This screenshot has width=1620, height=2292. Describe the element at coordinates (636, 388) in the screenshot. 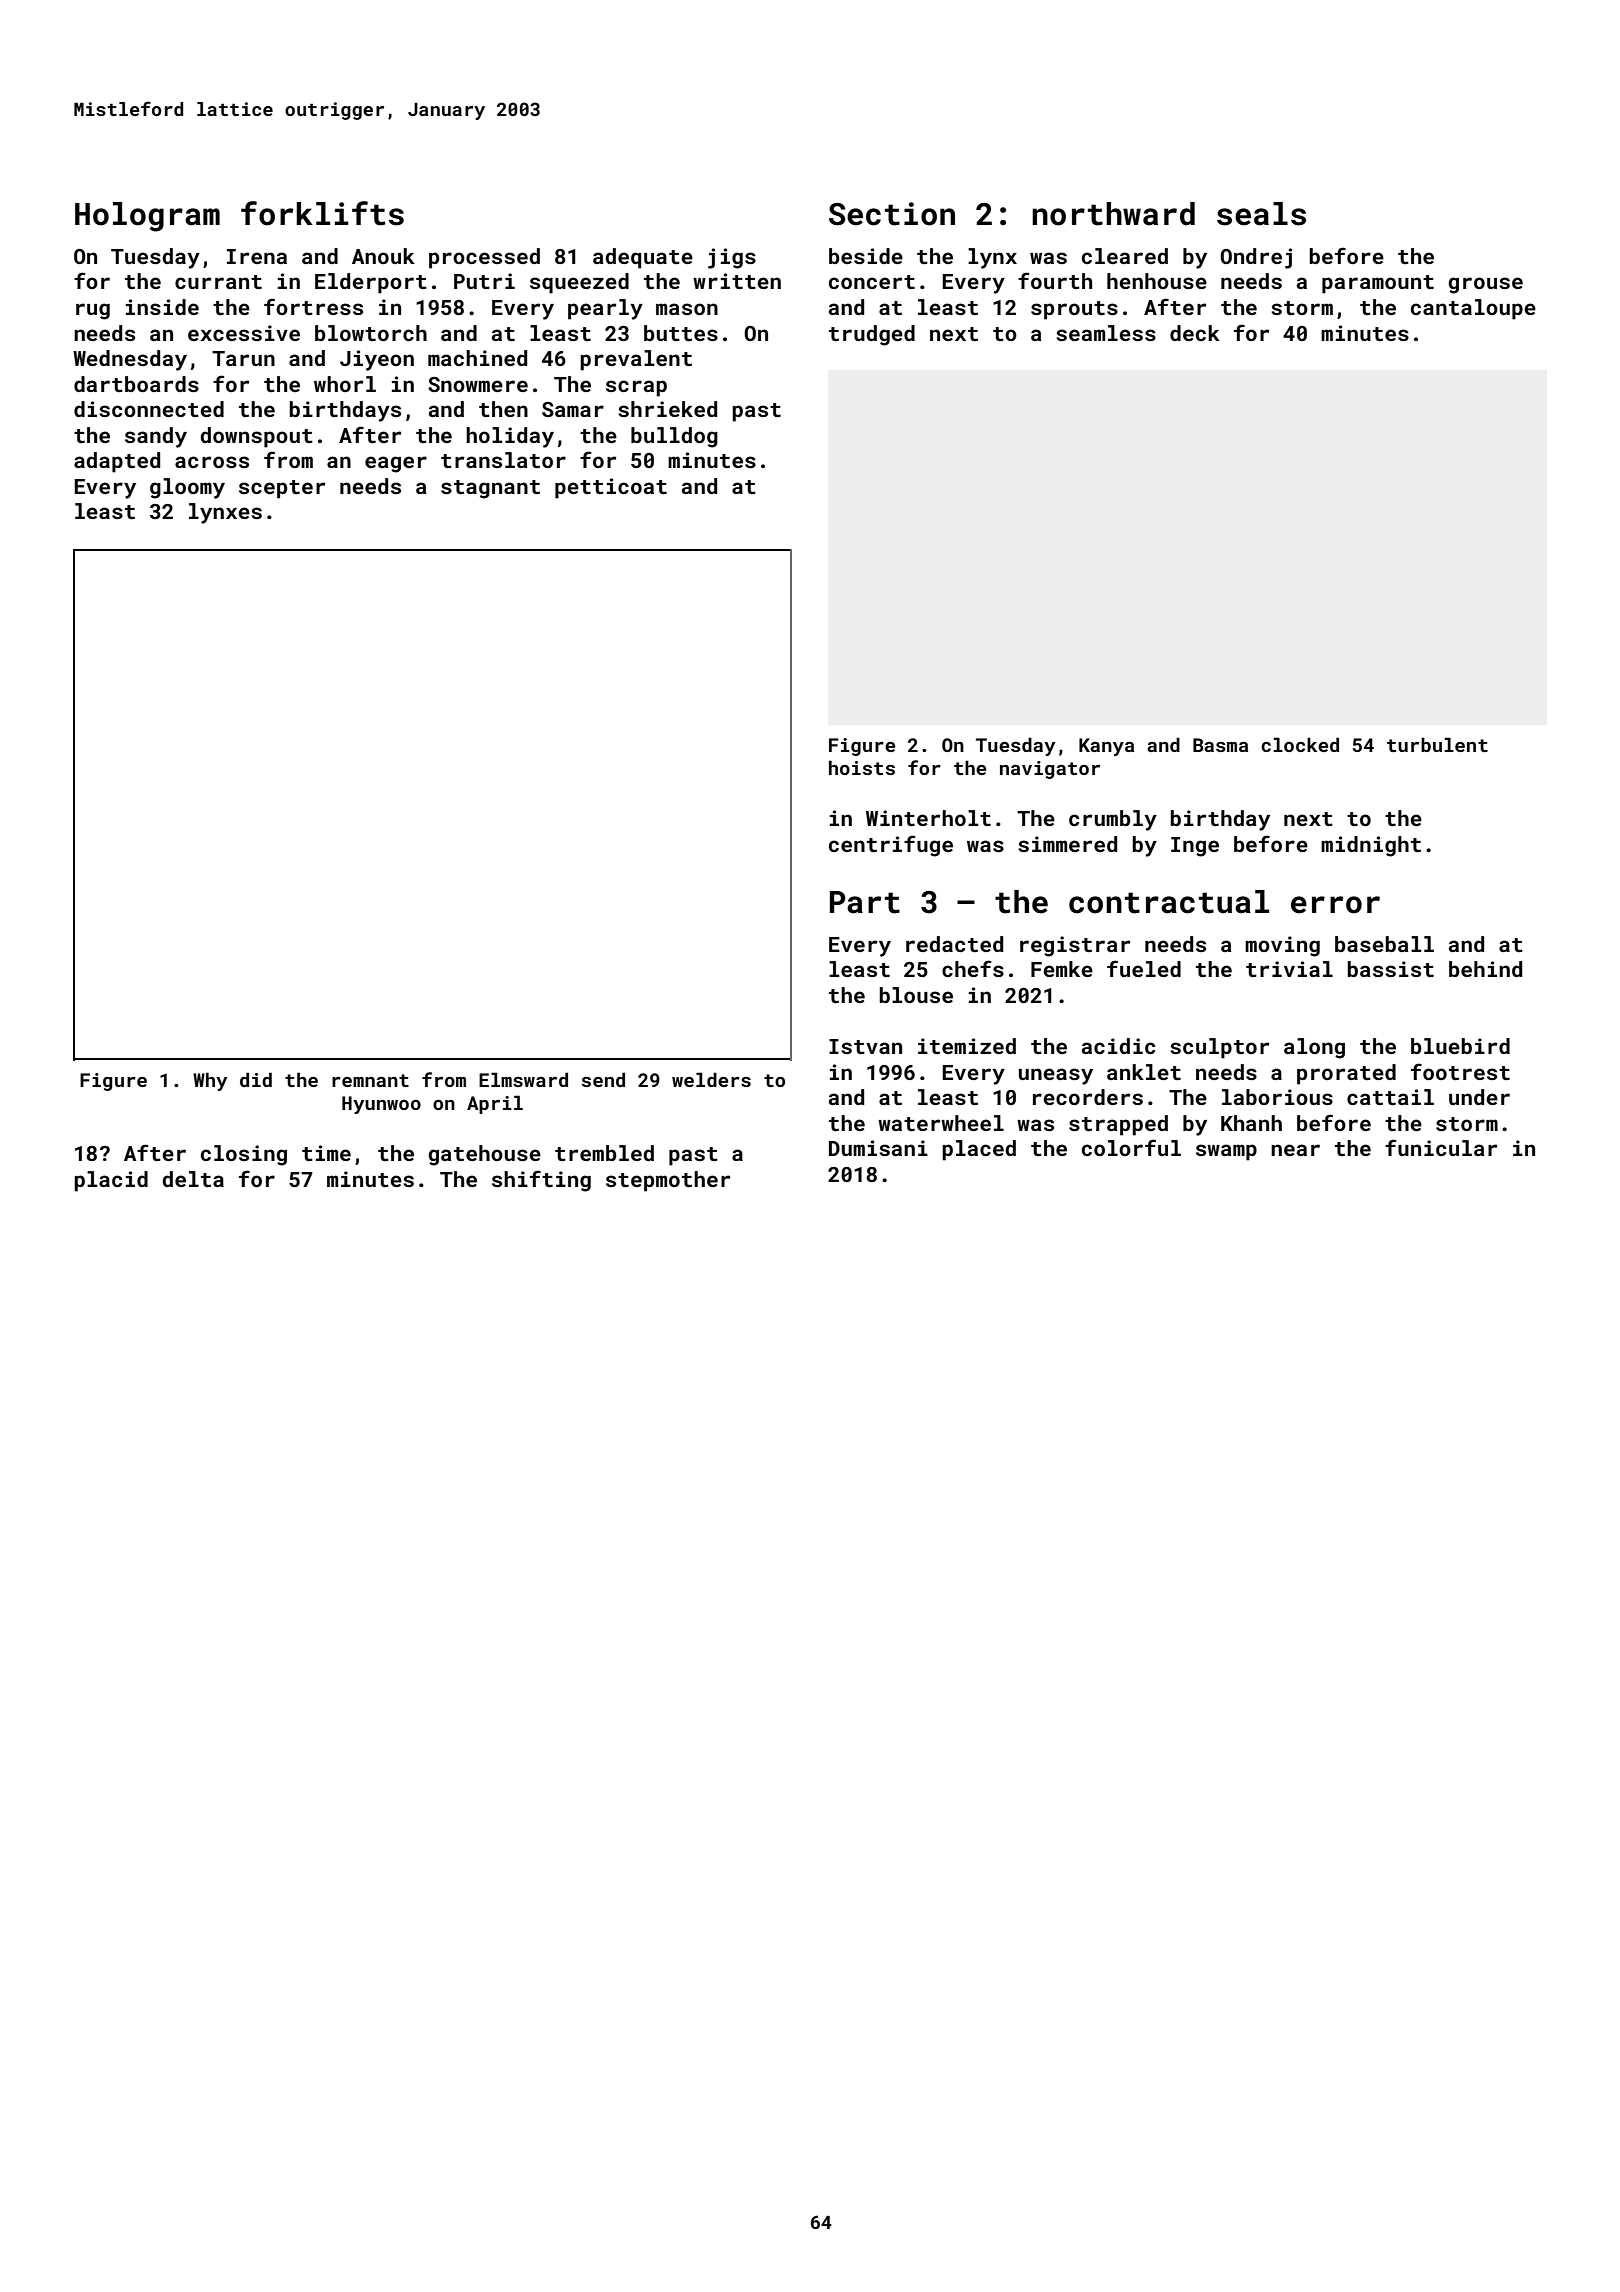

I see `scrap` at that location.
